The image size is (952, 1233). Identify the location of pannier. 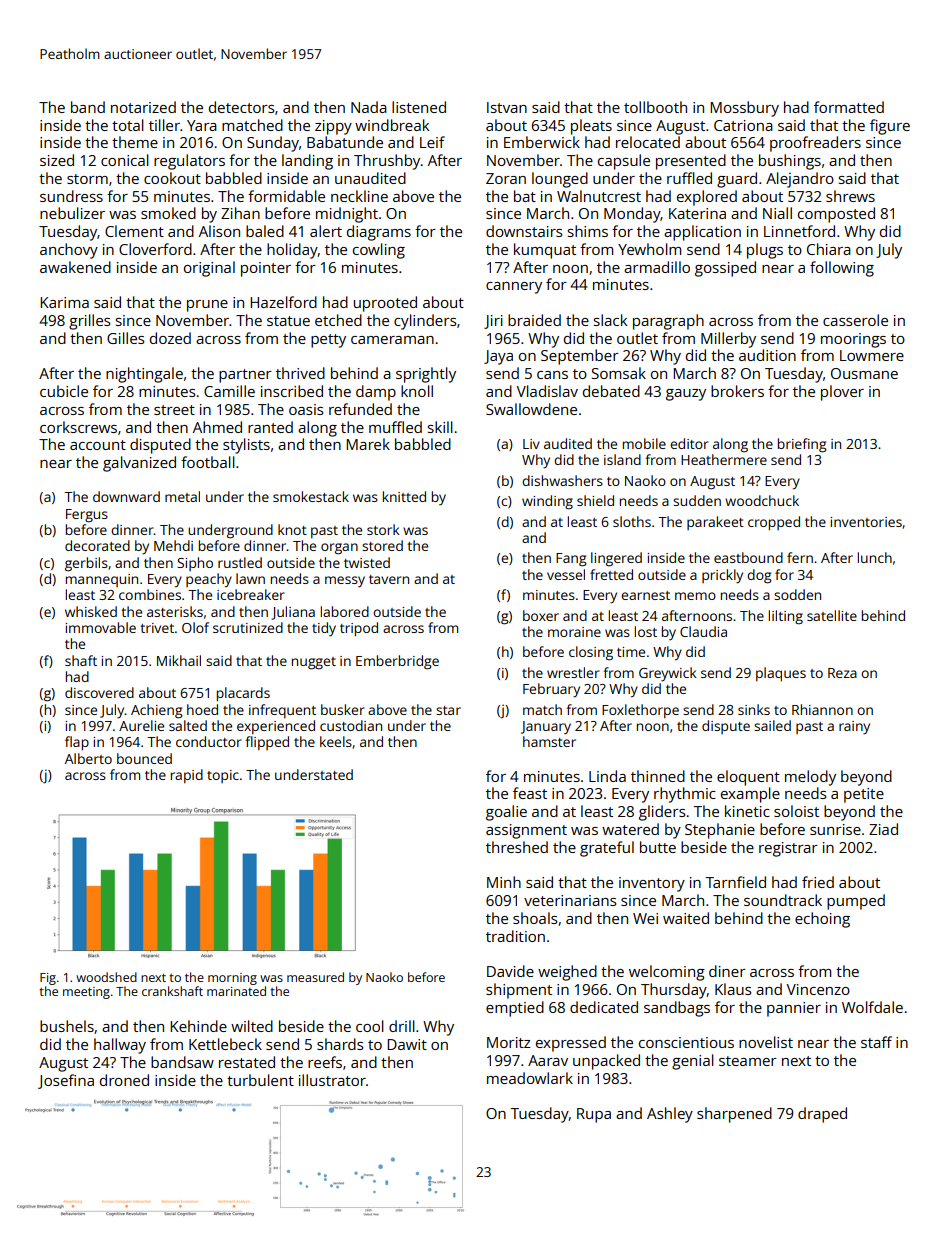
(794, 1009).
